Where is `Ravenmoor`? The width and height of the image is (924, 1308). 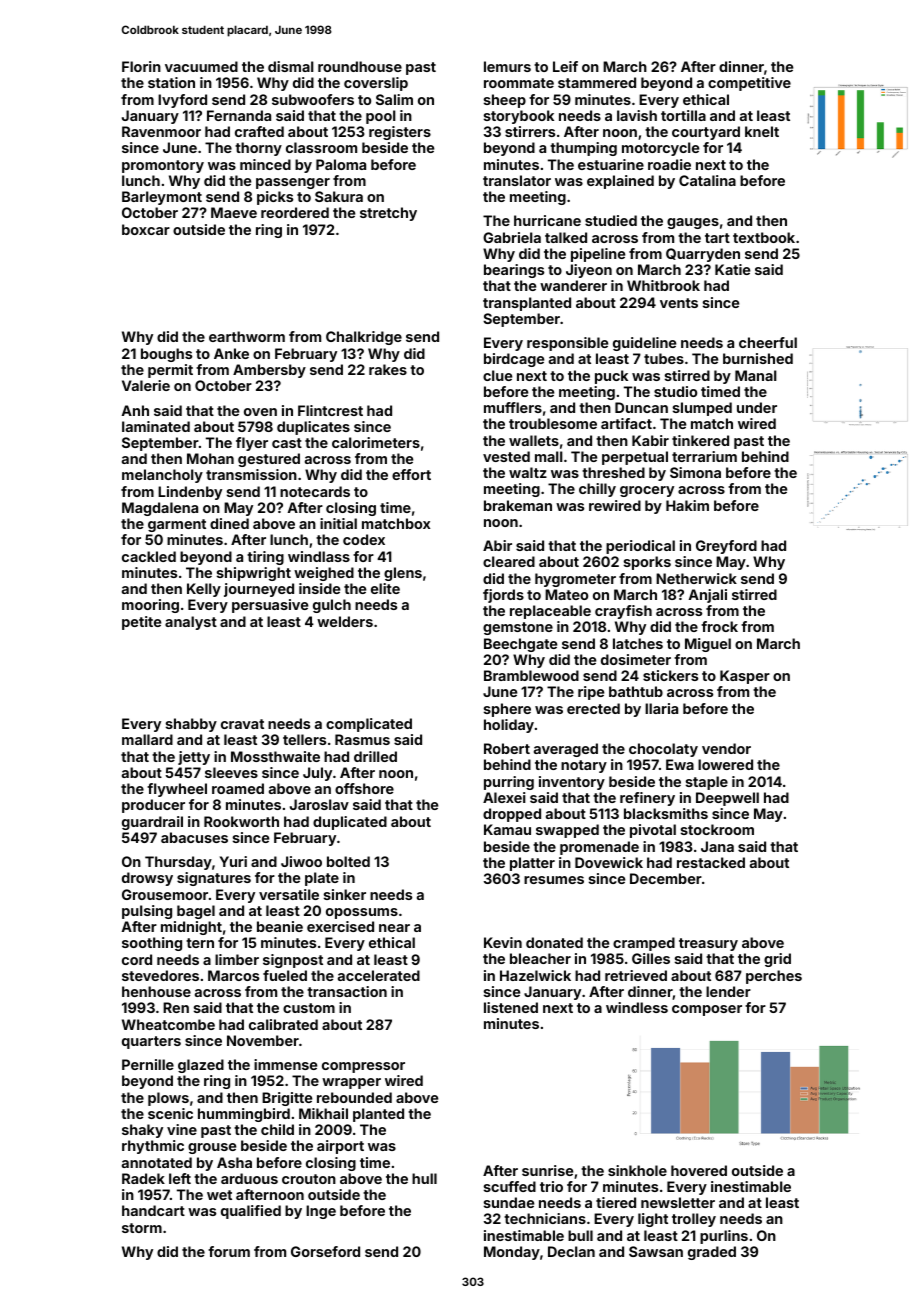
Ravenmoor is located at coordinates (161, 131).
